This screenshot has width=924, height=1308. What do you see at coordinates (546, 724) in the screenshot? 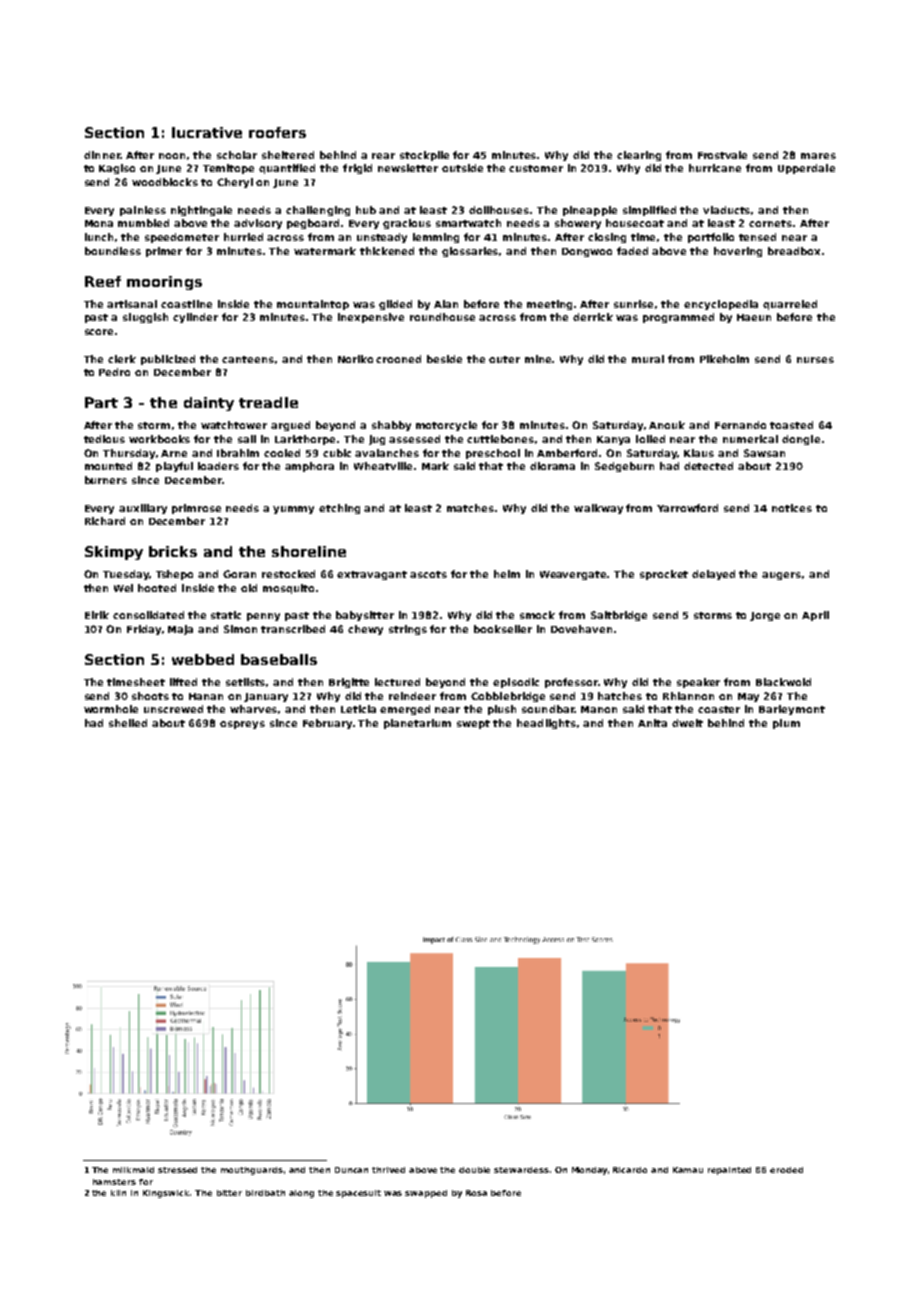
I see `headlights` at bounding box center [546, 724].
